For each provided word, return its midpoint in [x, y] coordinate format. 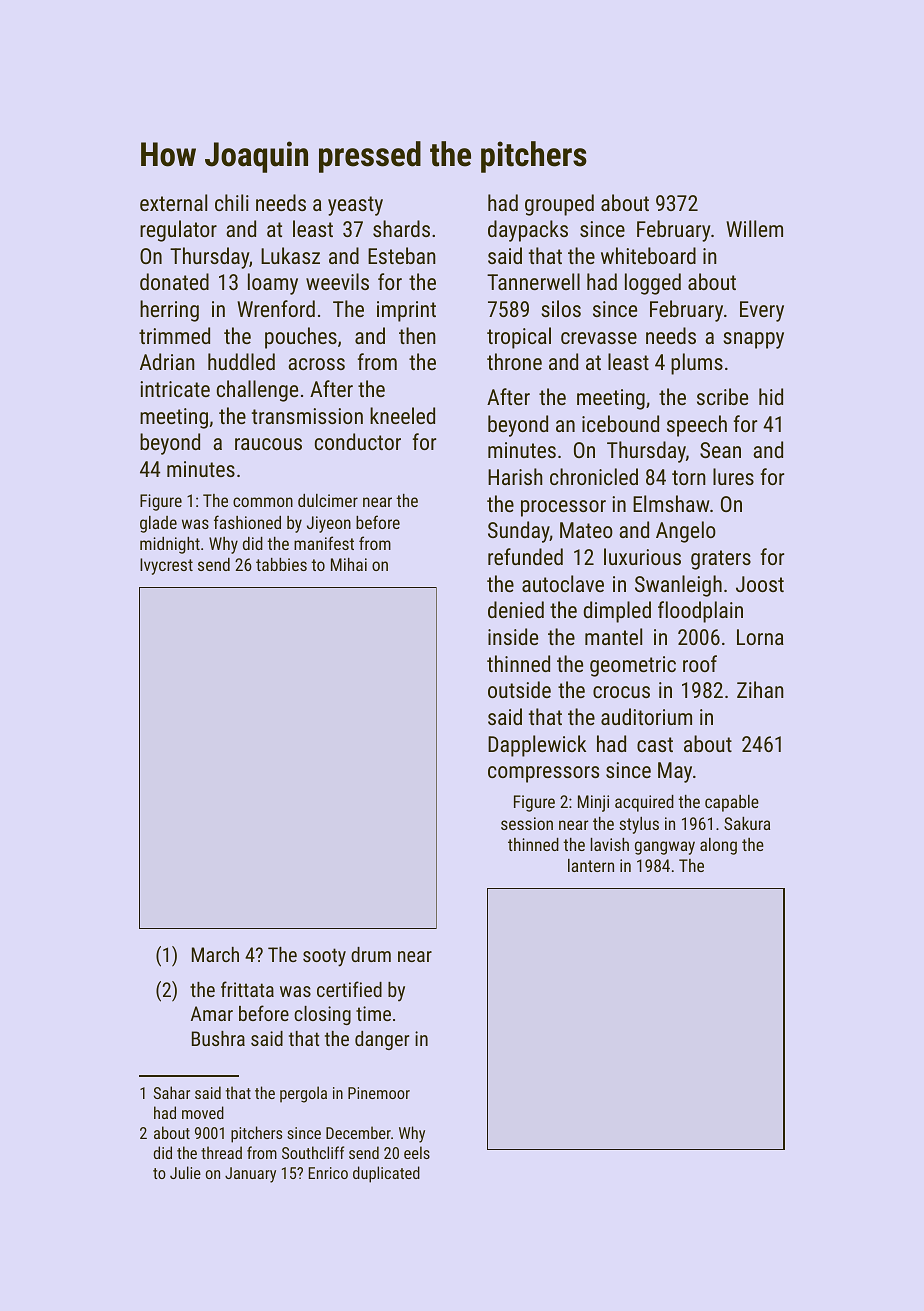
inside [513, 636]
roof [700, 663]
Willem [754, 228]
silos [561, 308]
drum [371, 954]
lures [733, 476]
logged [653, 284]
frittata [247, 989]
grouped [559, 205]
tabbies [281, 564]
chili [232, 202]
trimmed [174, 335]
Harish [515, 476]
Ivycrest [166, 566]
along [718, 846]
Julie [185, 1172]
